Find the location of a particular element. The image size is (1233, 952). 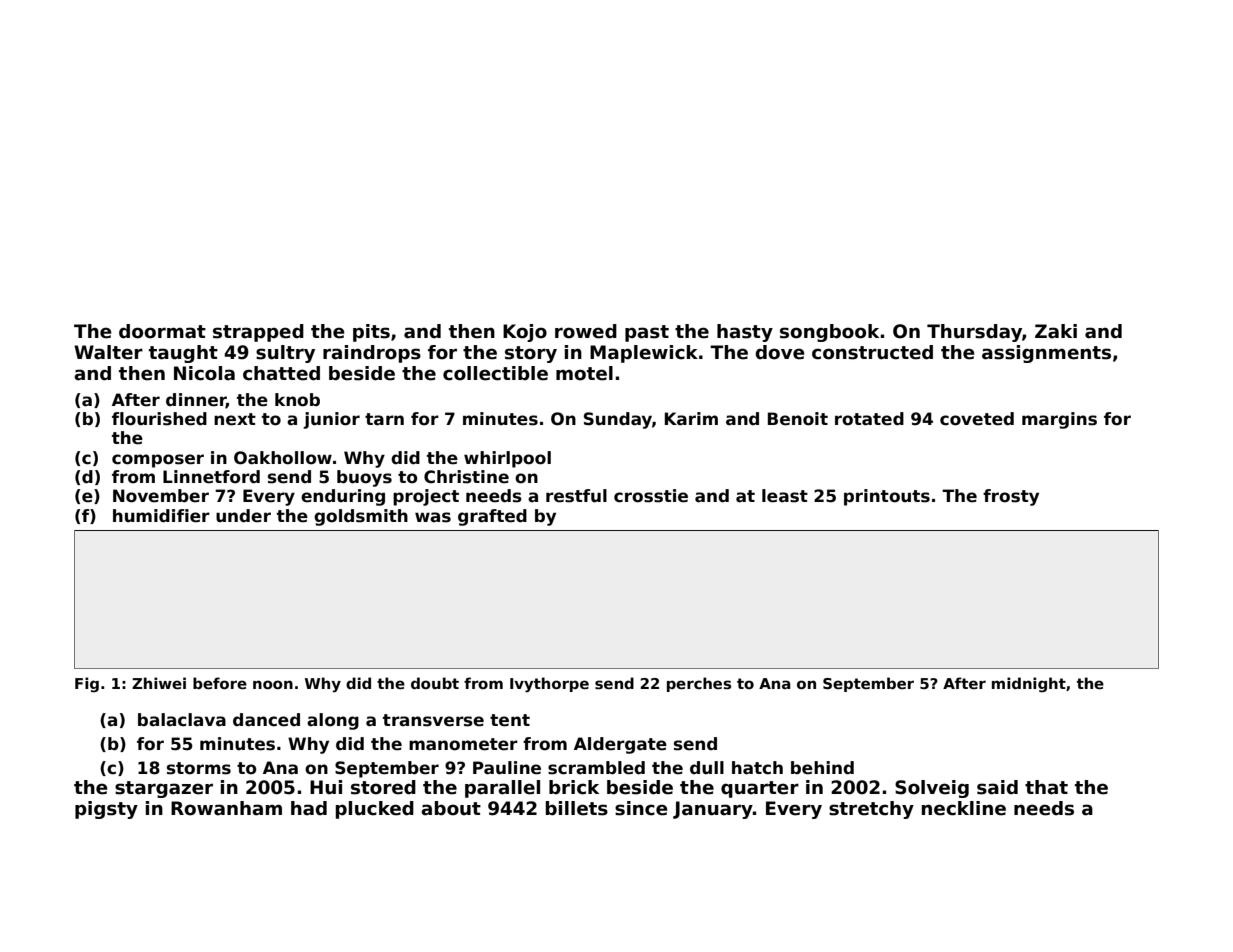

doormat is located at coordinates (162, 331).
